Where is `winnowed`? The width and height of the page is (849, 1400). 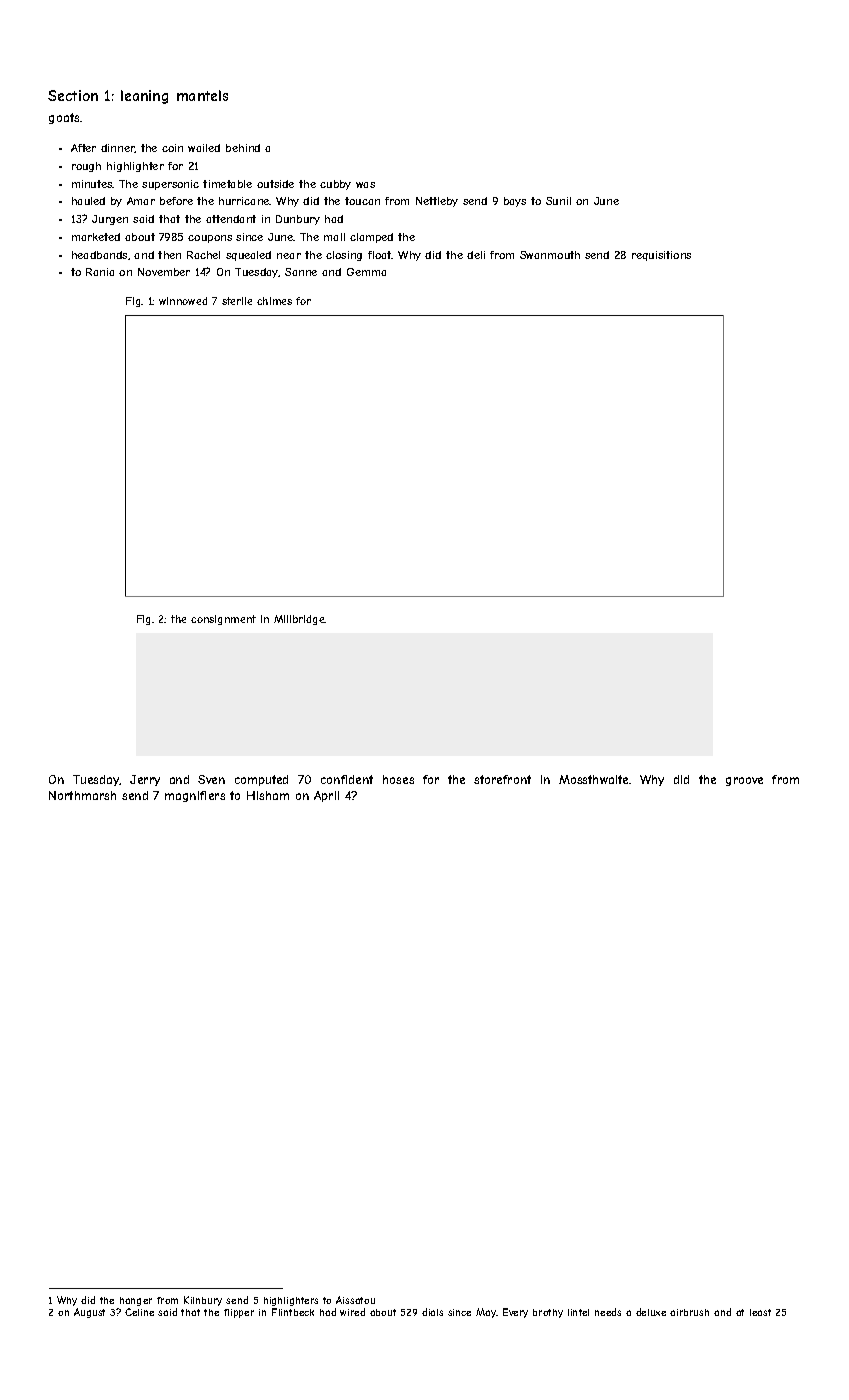 winnowed is located at coordinates (183, 301).
